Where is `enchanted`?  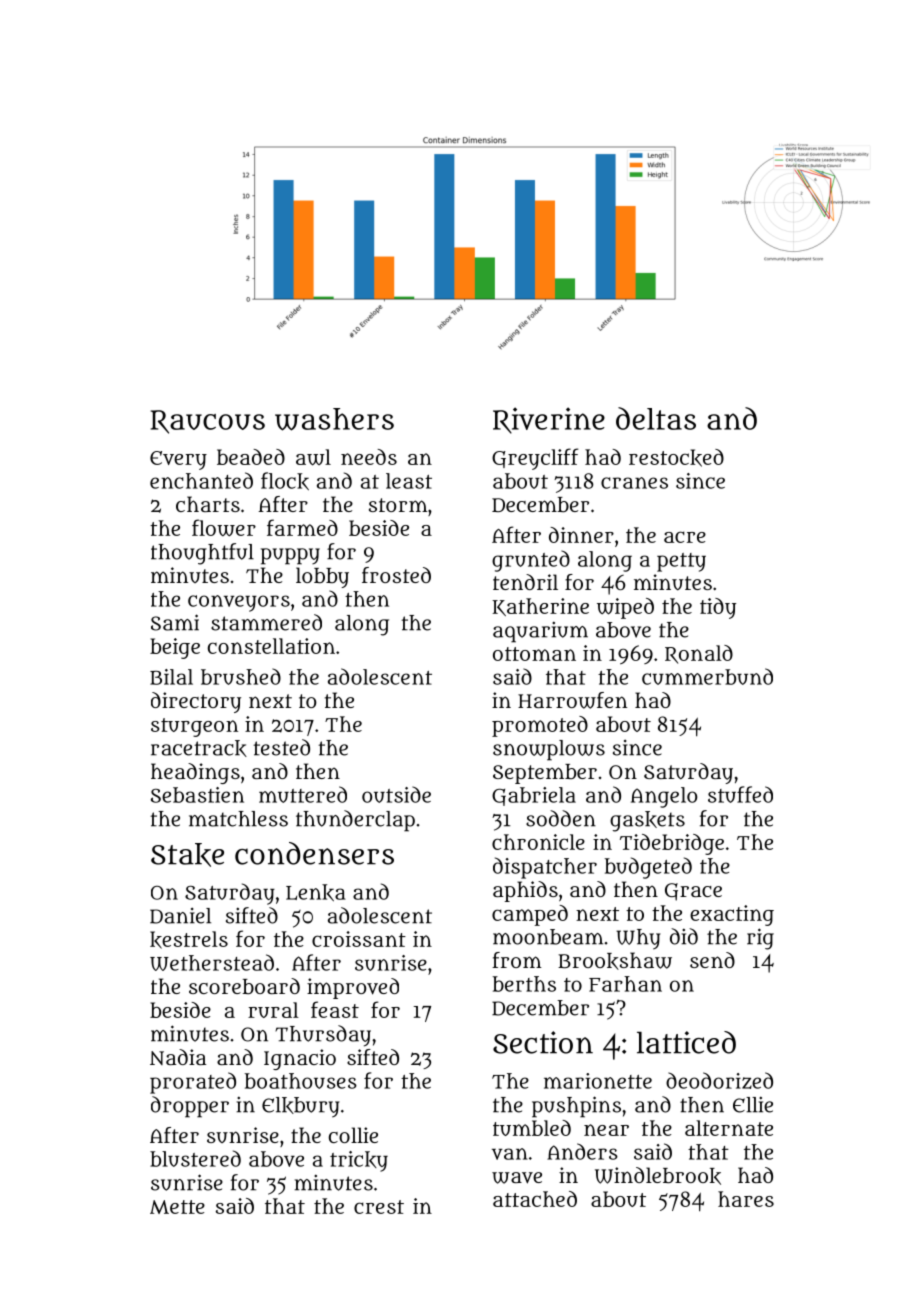
enchanted is located at coordinates (201, 480).
